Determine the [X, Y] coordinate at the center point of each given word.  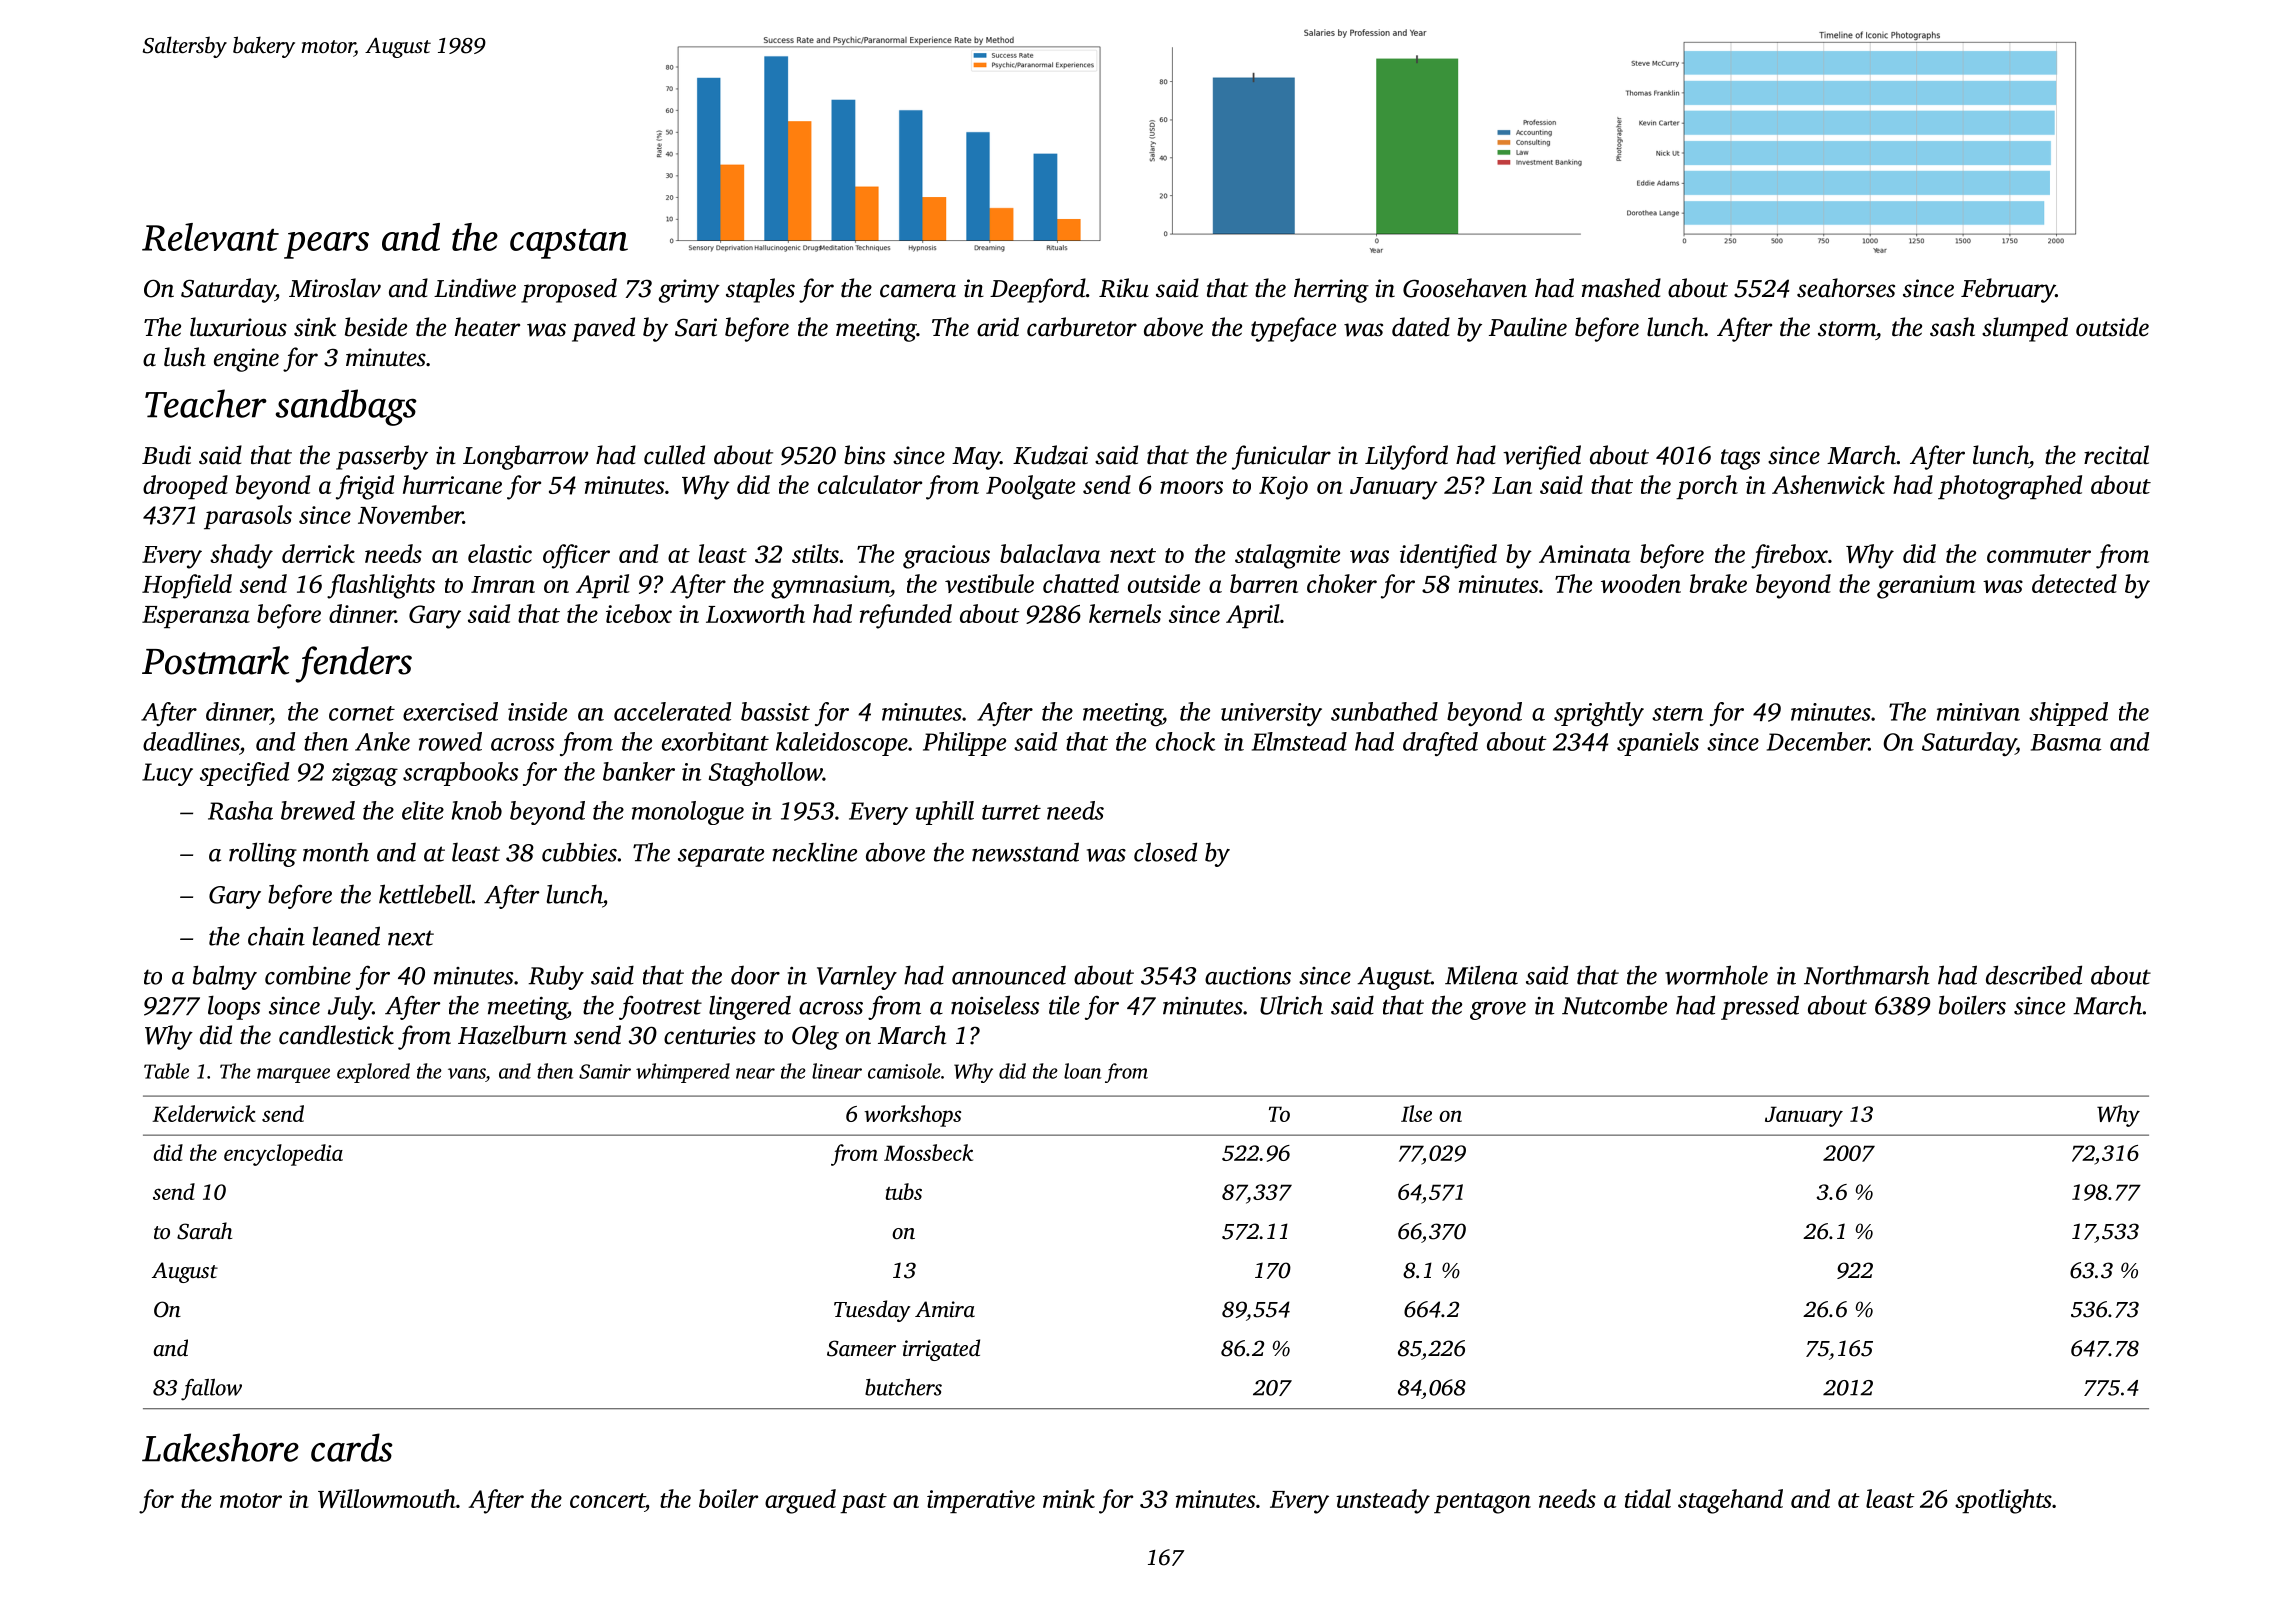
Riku [1124, 288]
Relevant [210, 237]
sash [1952, 327]
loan [1082, 1071]
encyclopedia [283, 1155]
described [2034, 975]
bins [864, 455]
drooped [185, 487]
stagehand [1730, 1501]
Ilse [1416, 1113]
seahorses [1846, 288]
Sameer [861, 1348]
